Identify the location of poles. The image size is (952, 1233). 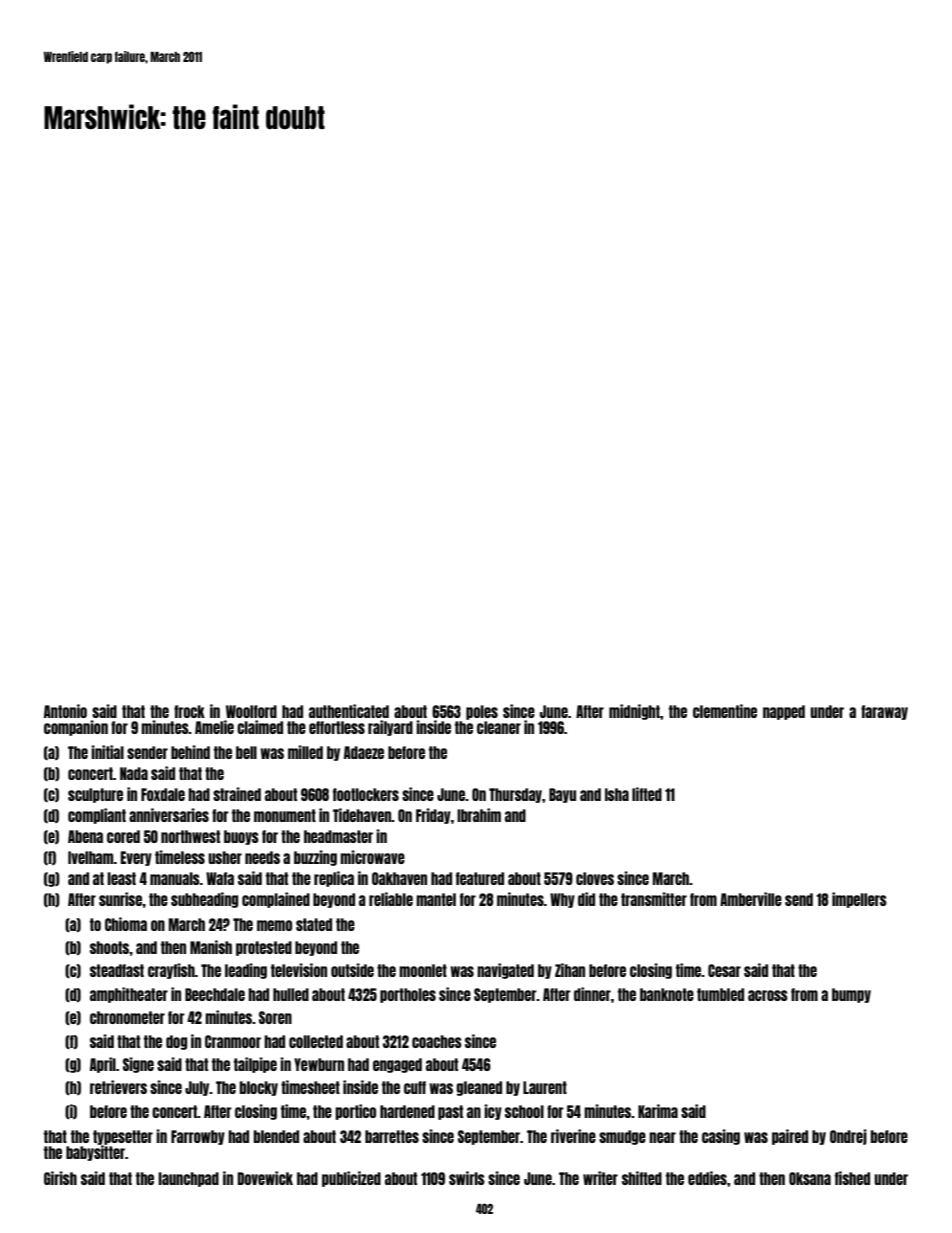
(482, 712).
